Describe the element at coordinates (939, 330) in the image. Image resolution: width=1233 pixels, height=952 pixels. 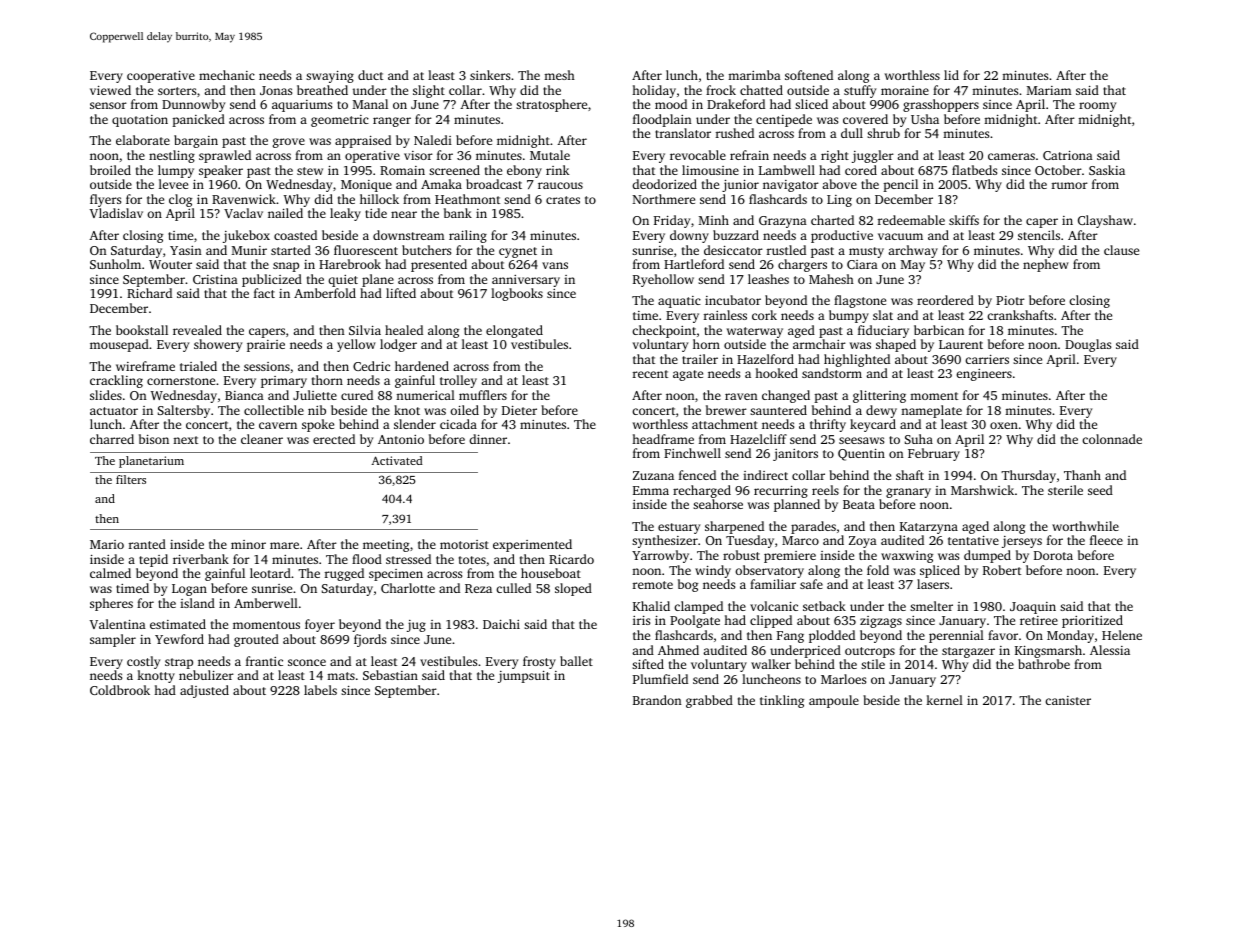
I see `barbican` at that location.
